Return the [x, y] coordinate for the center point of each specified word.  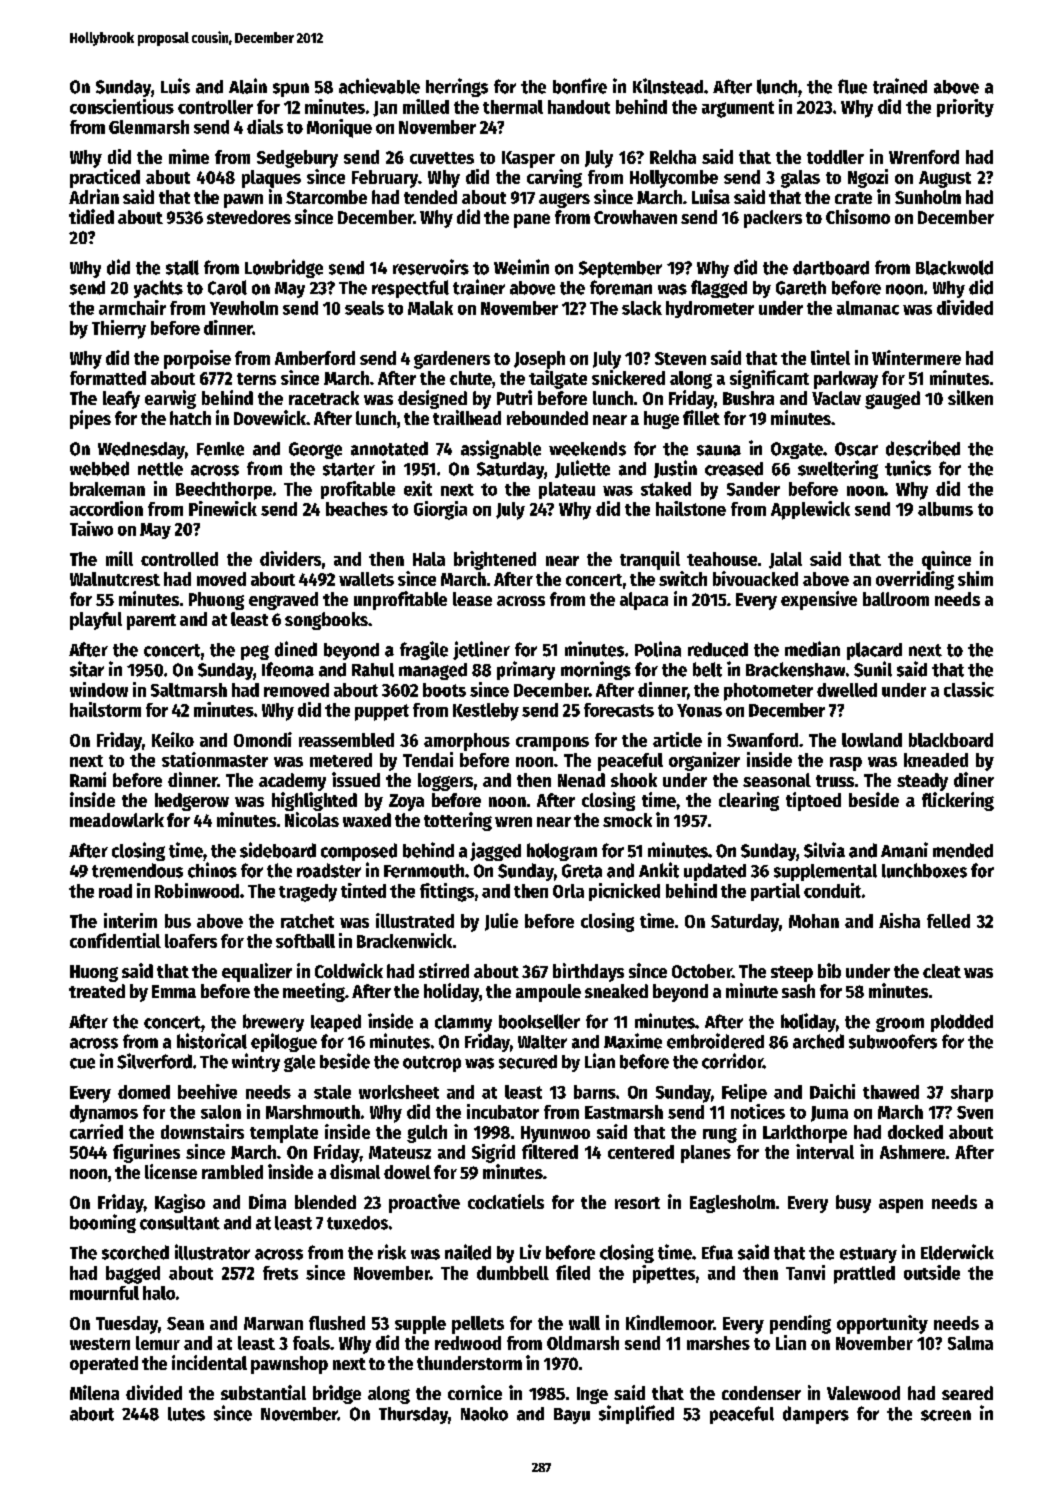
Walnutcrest [115, 579]
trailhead [467, 417]
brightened [495, 560]
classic [969, 689]
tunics [908, 468]
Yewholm [244, 308]
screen [946, 1415]
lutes [186, 1414]
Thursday [413, 1415]
